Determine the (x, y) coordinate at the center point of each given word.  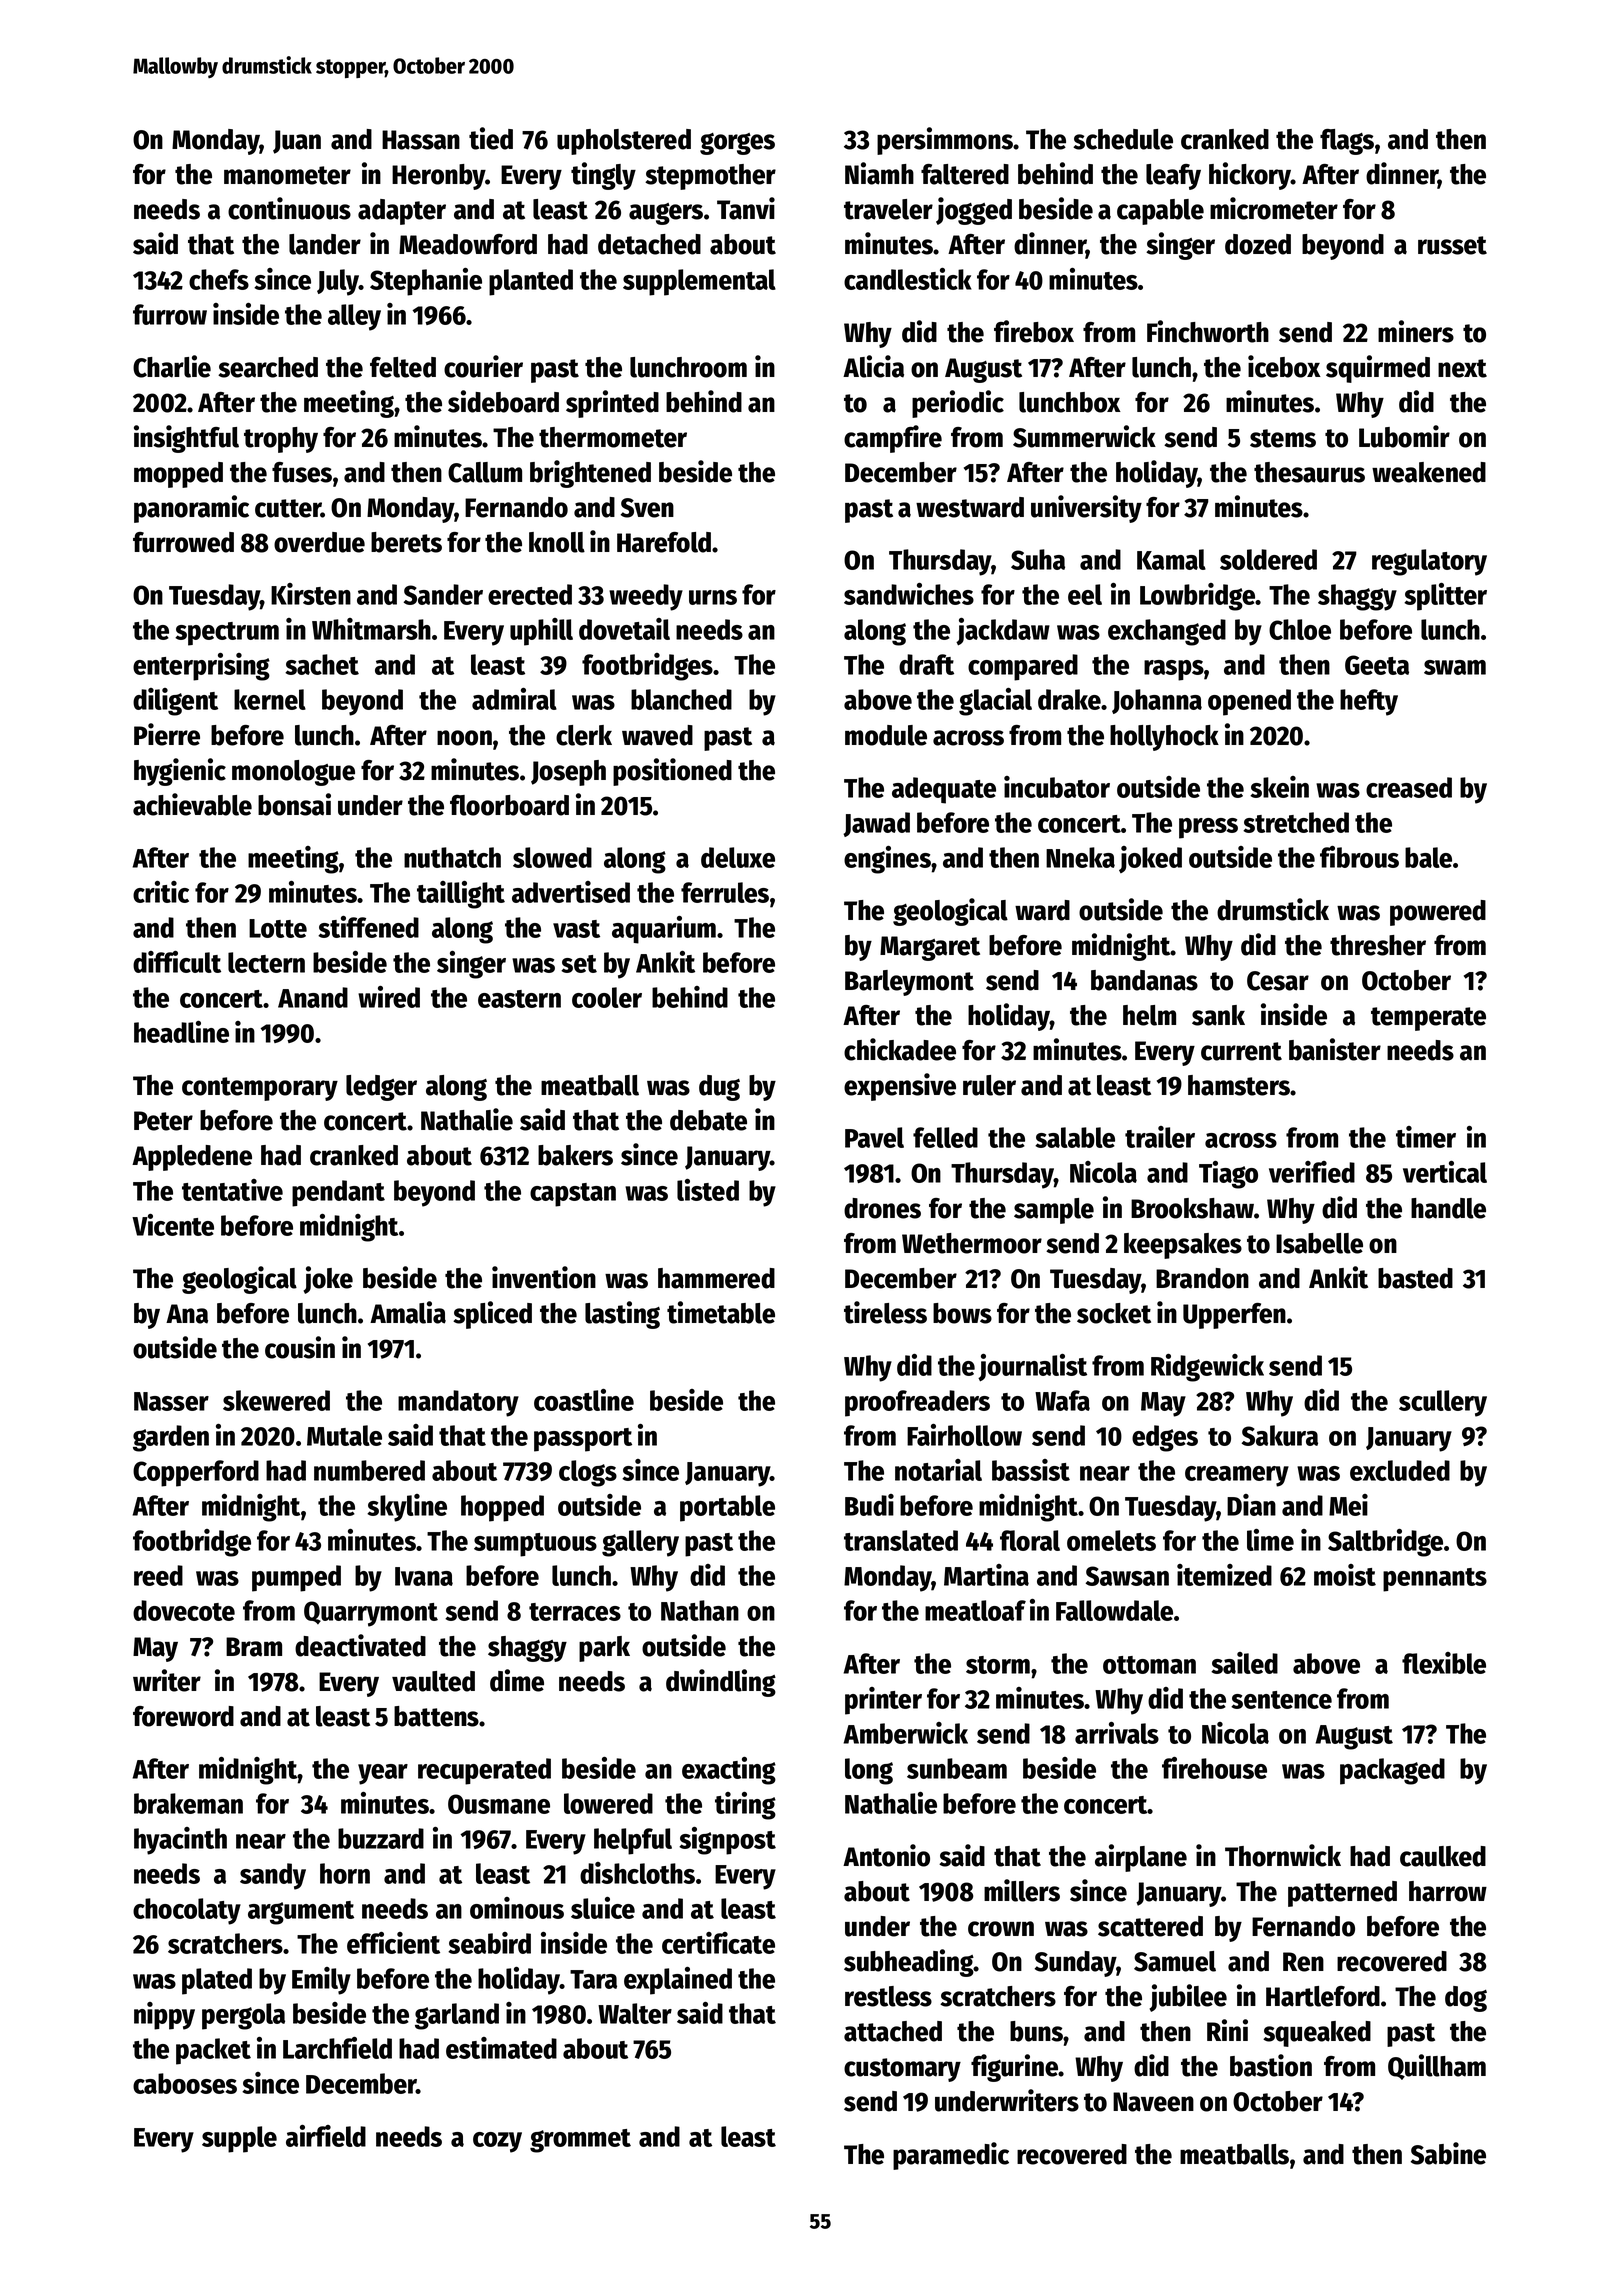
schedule (1123, 139)
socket (1114, 1313)
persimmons (945, 141)
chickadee (900, 1049)
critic (161, 892)
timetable (721, 1312)
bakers (575, 1155)
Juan (297, 142)
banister (1335, 1049)
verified (1312, 1172)
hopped (502, 1508)
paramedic (951, 2156)
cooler (607, 997)
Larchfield (337, 2048)
